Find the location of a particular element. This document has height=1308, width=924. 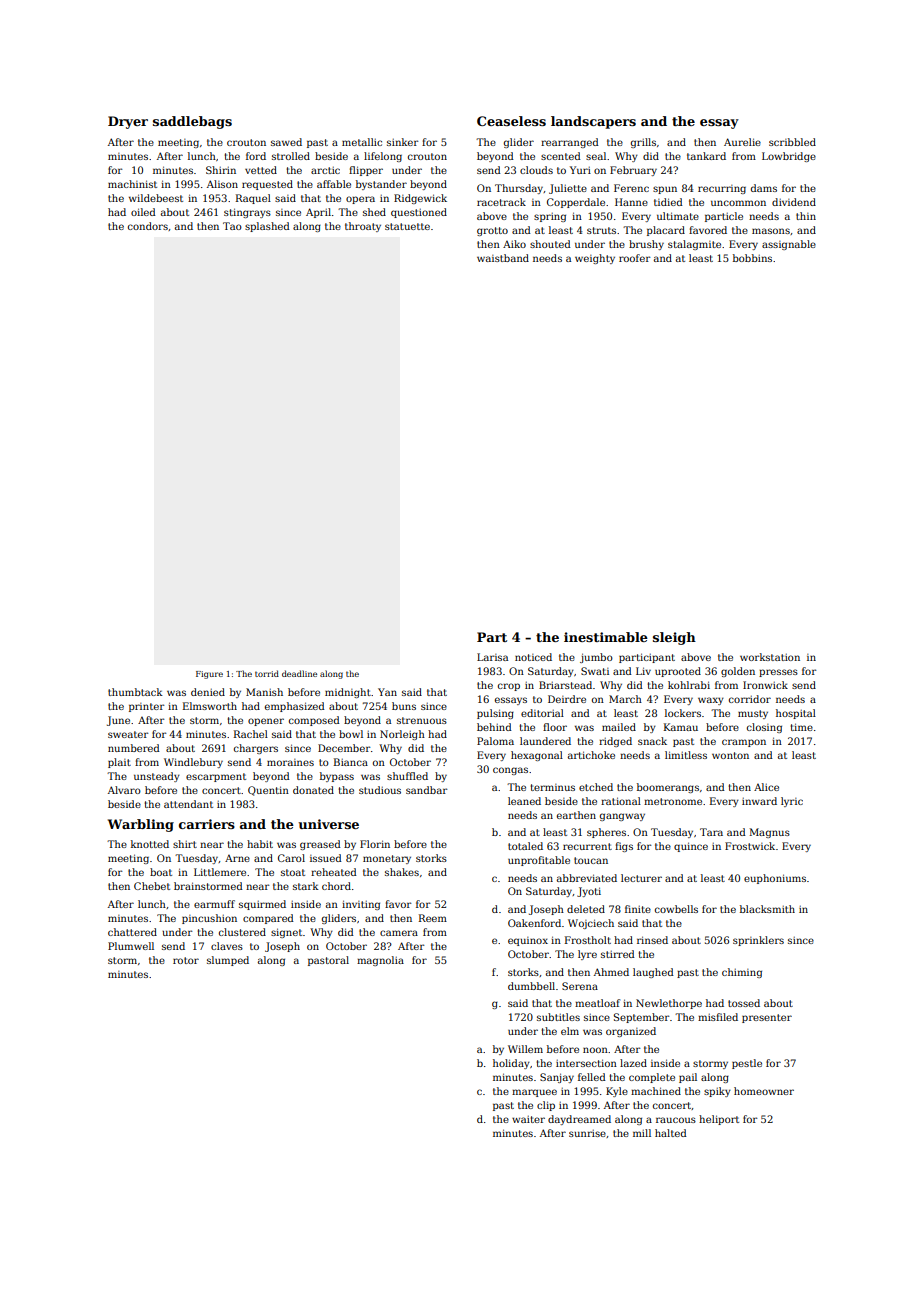

June is located at coordinates (118, 721).
